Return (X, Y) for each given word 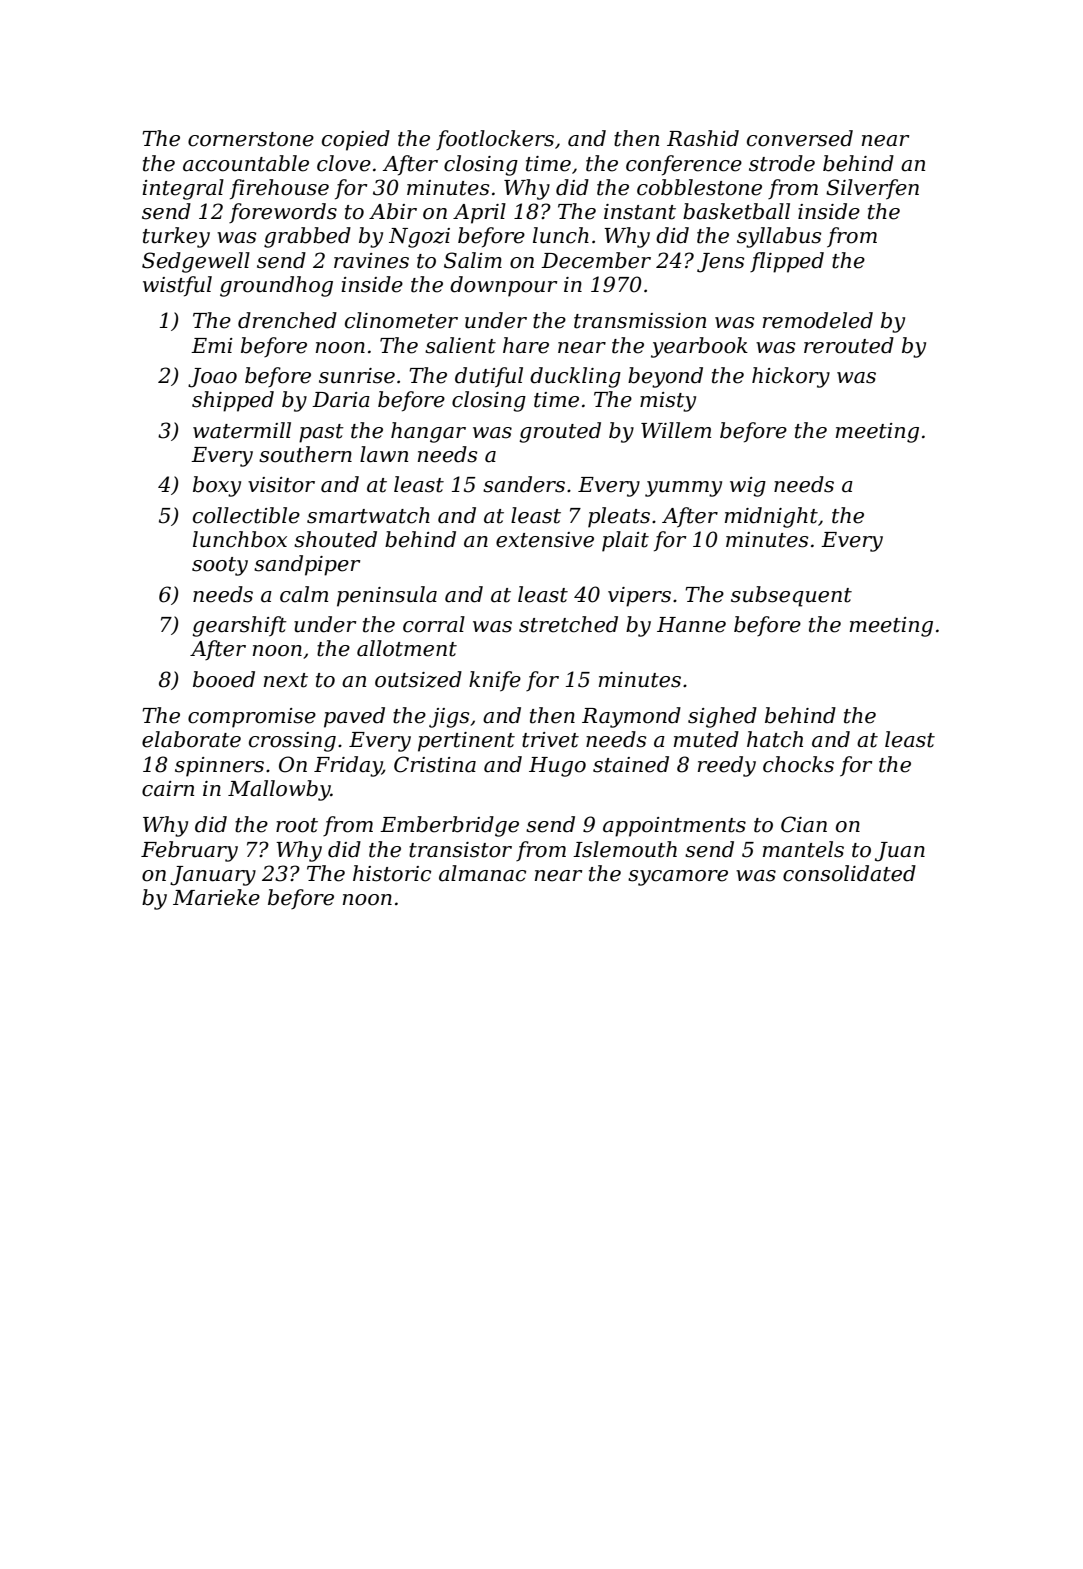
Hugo (557, 767)
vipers (639, 597)
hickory (791, 377)
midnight (771, 517)
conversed (800, 138)
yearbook (699, 347)
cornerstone (251, 139)
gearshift (239, 626)
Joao (212, 378)
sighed (722, 717)
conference (684, 165)
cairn (168, 789)
